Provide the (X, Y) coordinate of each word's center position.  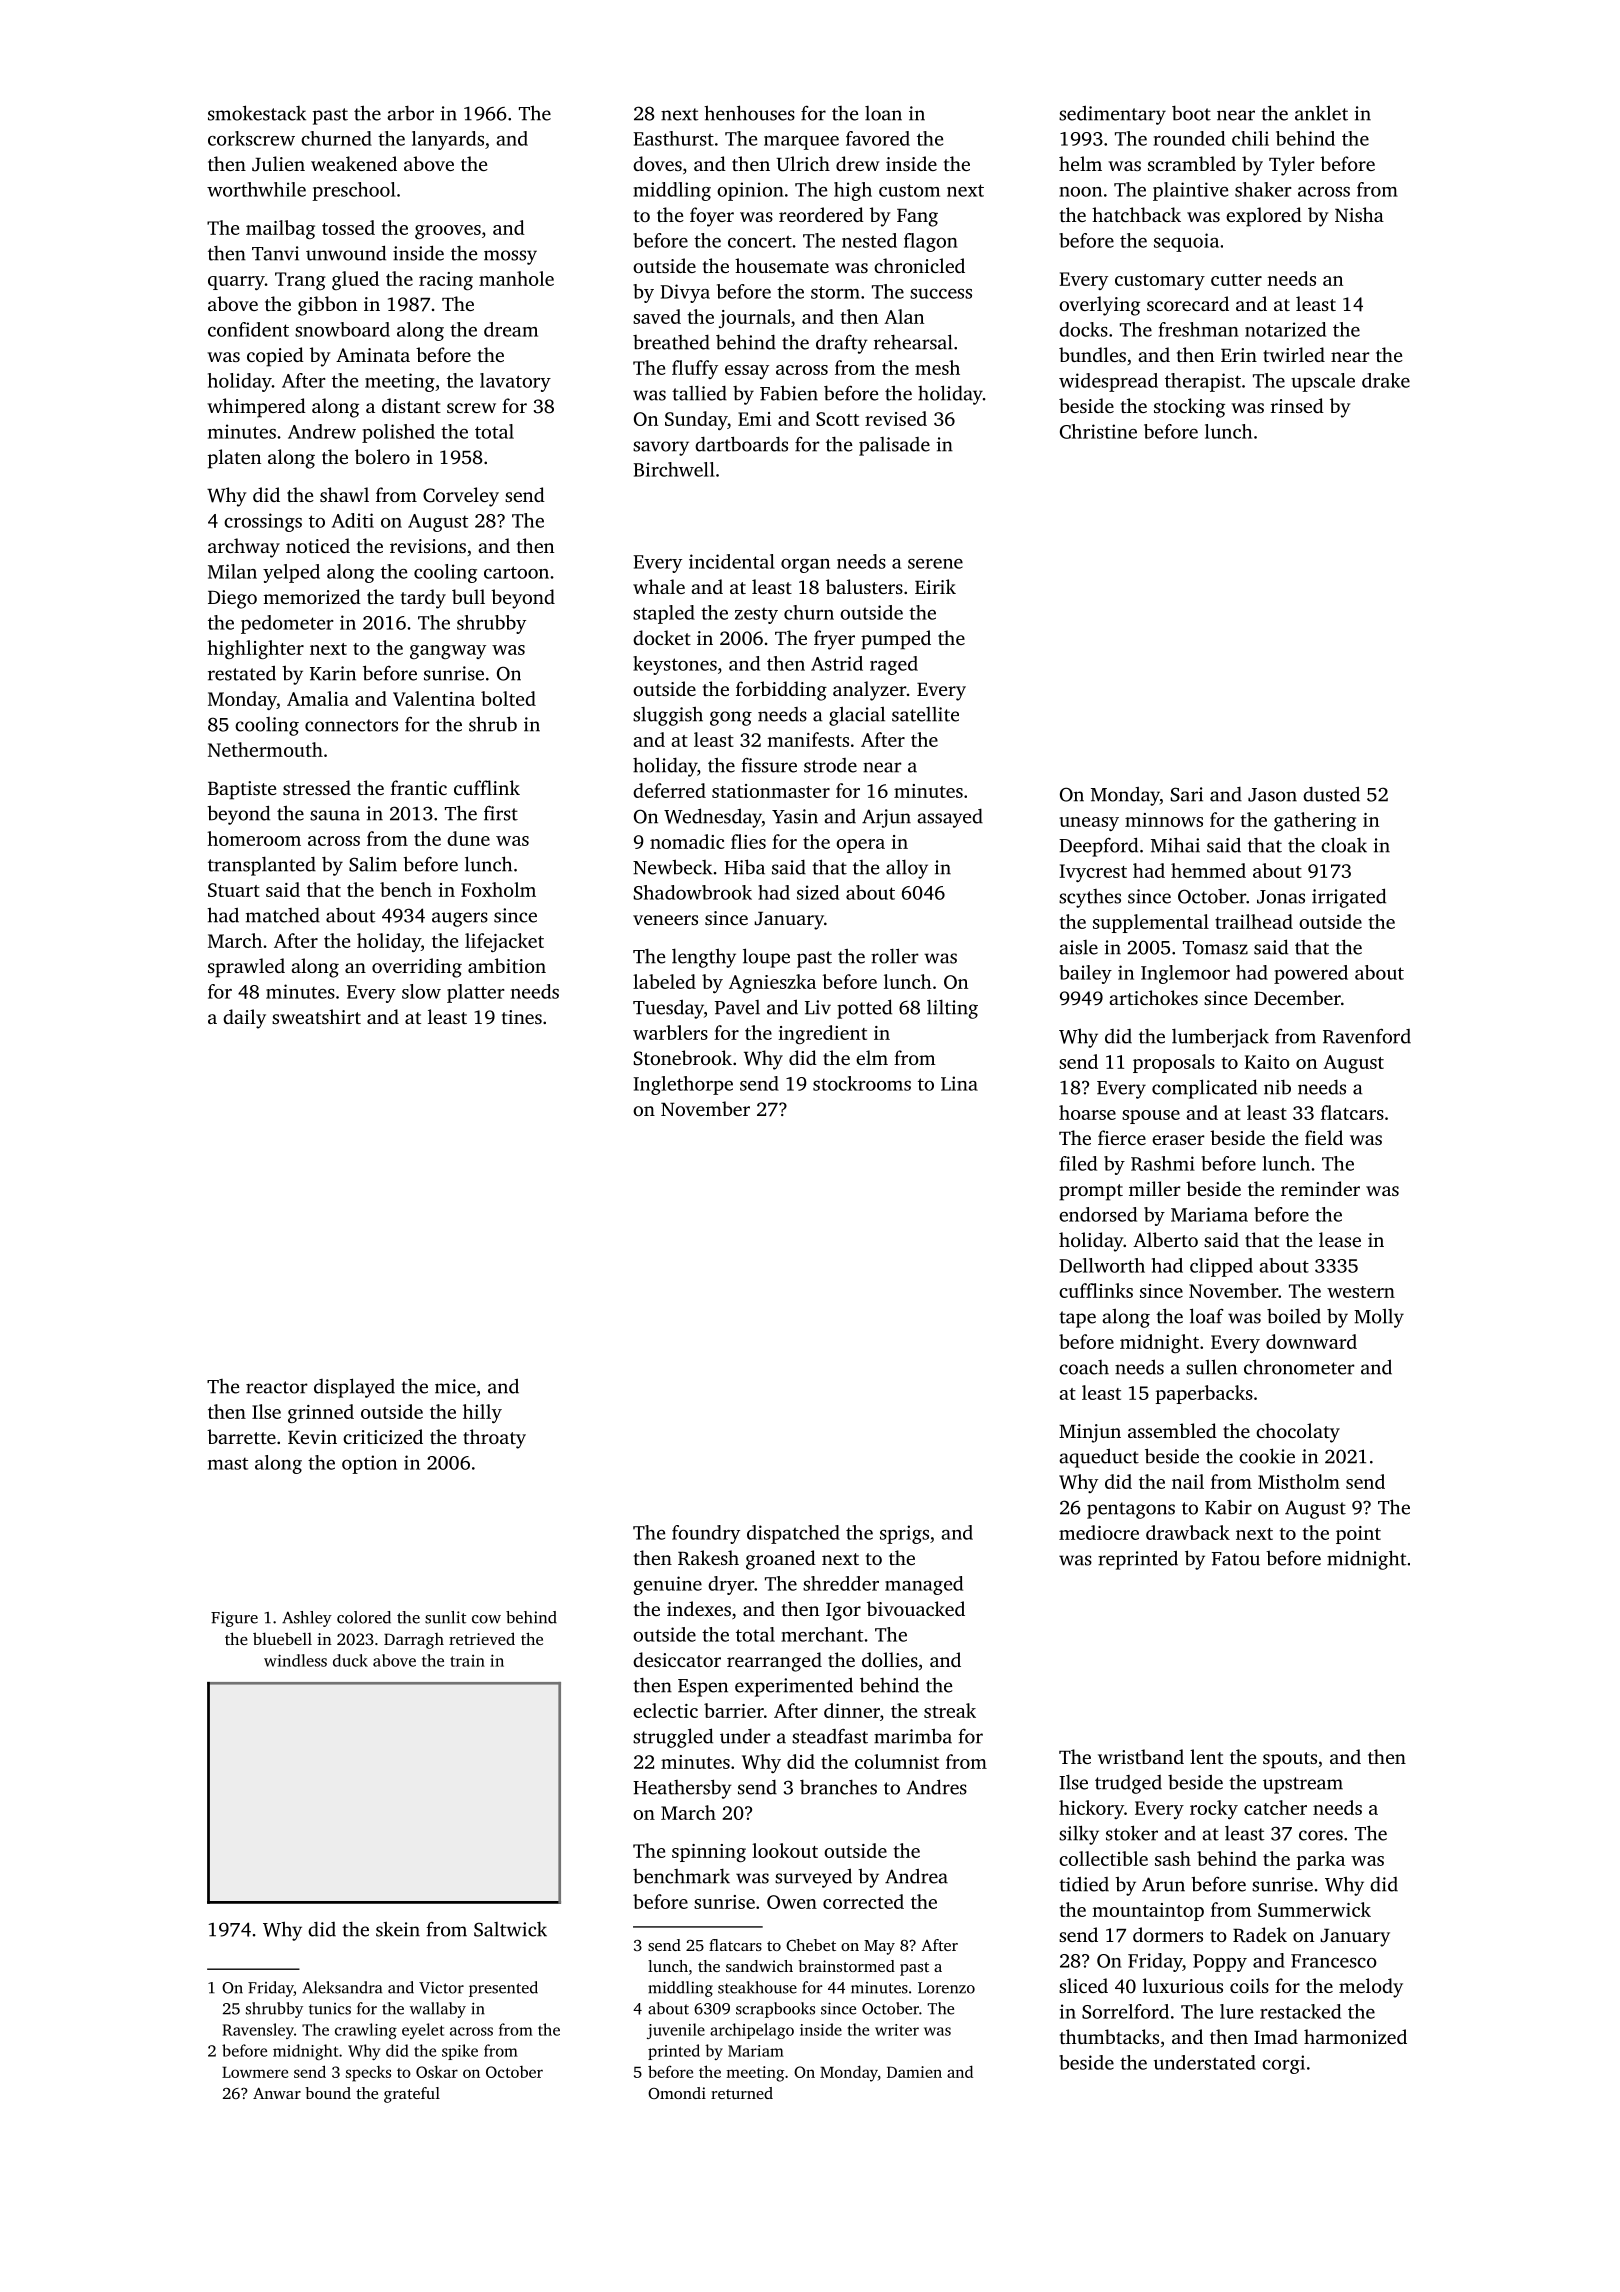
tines (522, 1017)
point (1358, 1535)
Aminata (373, 355)
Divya (685, 293)
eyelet (423, 2031)
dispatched (793, 1534)
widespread (1108, 382)
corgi (1283, 2064)
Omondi (677, 2093)
